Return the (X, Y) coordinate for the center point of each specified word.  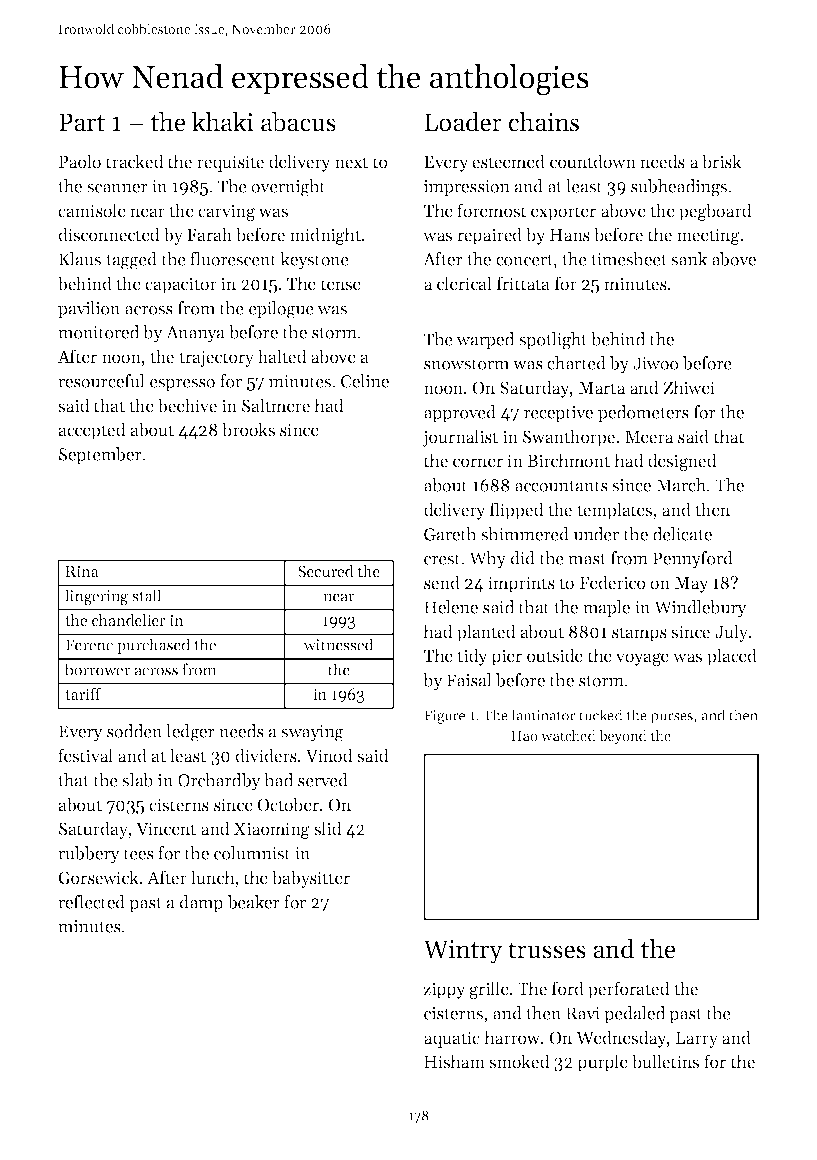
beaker (254, 902)
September (100, 455)
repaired (489, 236)
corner (478, 463)
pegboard (715, 212)
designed (682, 462)
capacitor (181, 285)
